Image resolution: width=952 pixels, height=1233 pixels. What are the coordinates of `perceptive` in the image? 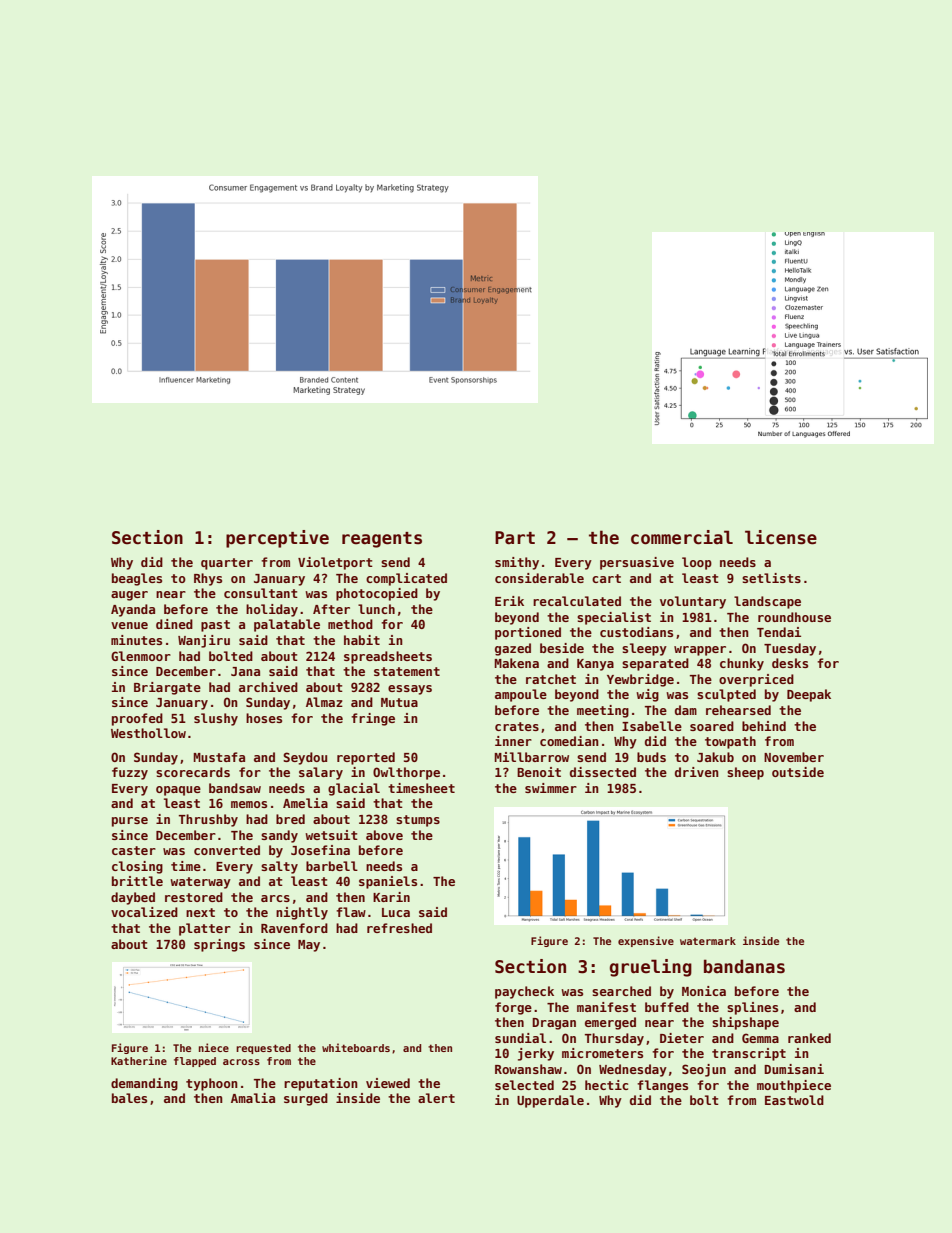 It's located at (277, 539).
